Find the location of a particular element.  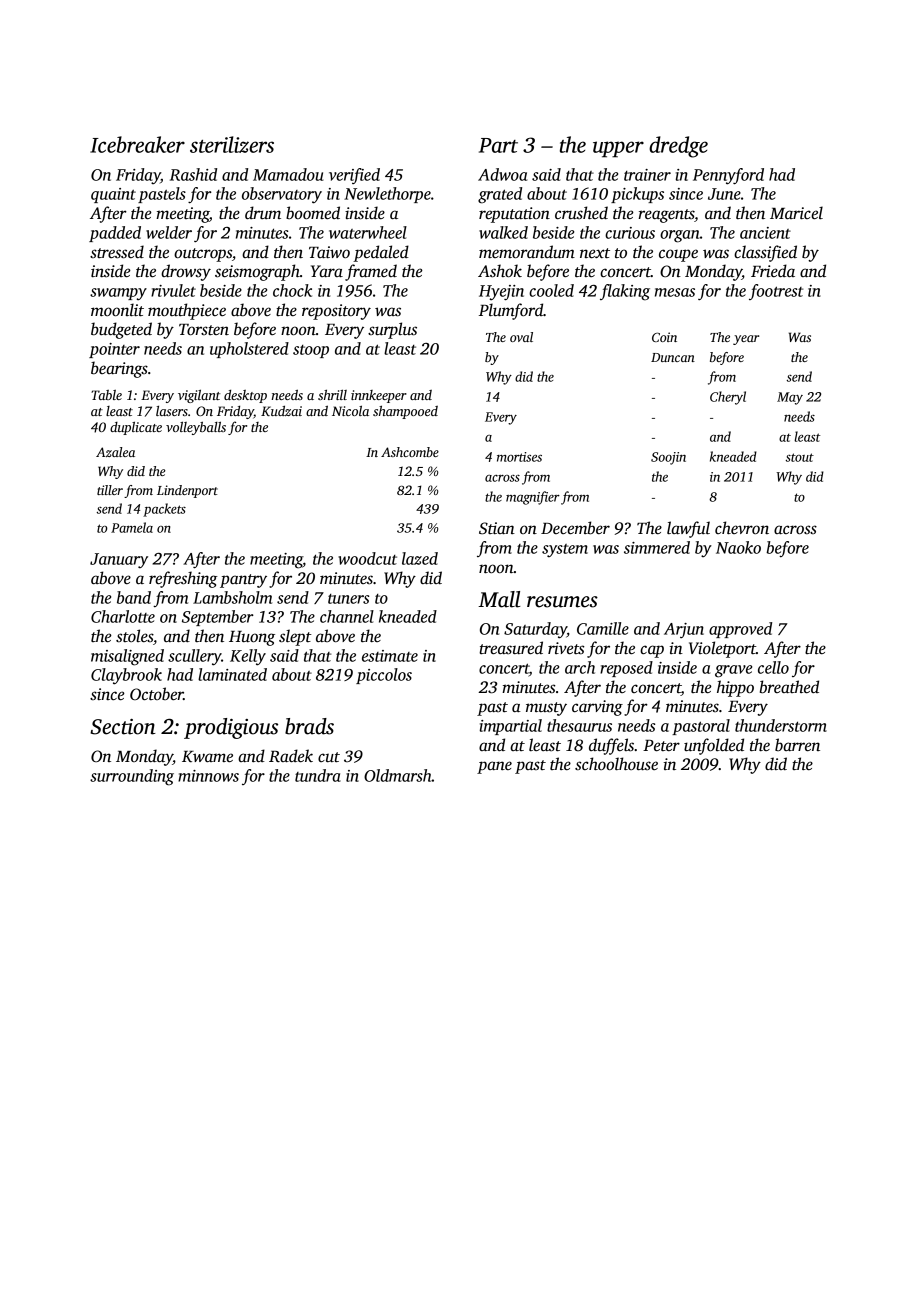

minnows is located at coordinates (208, 776).
